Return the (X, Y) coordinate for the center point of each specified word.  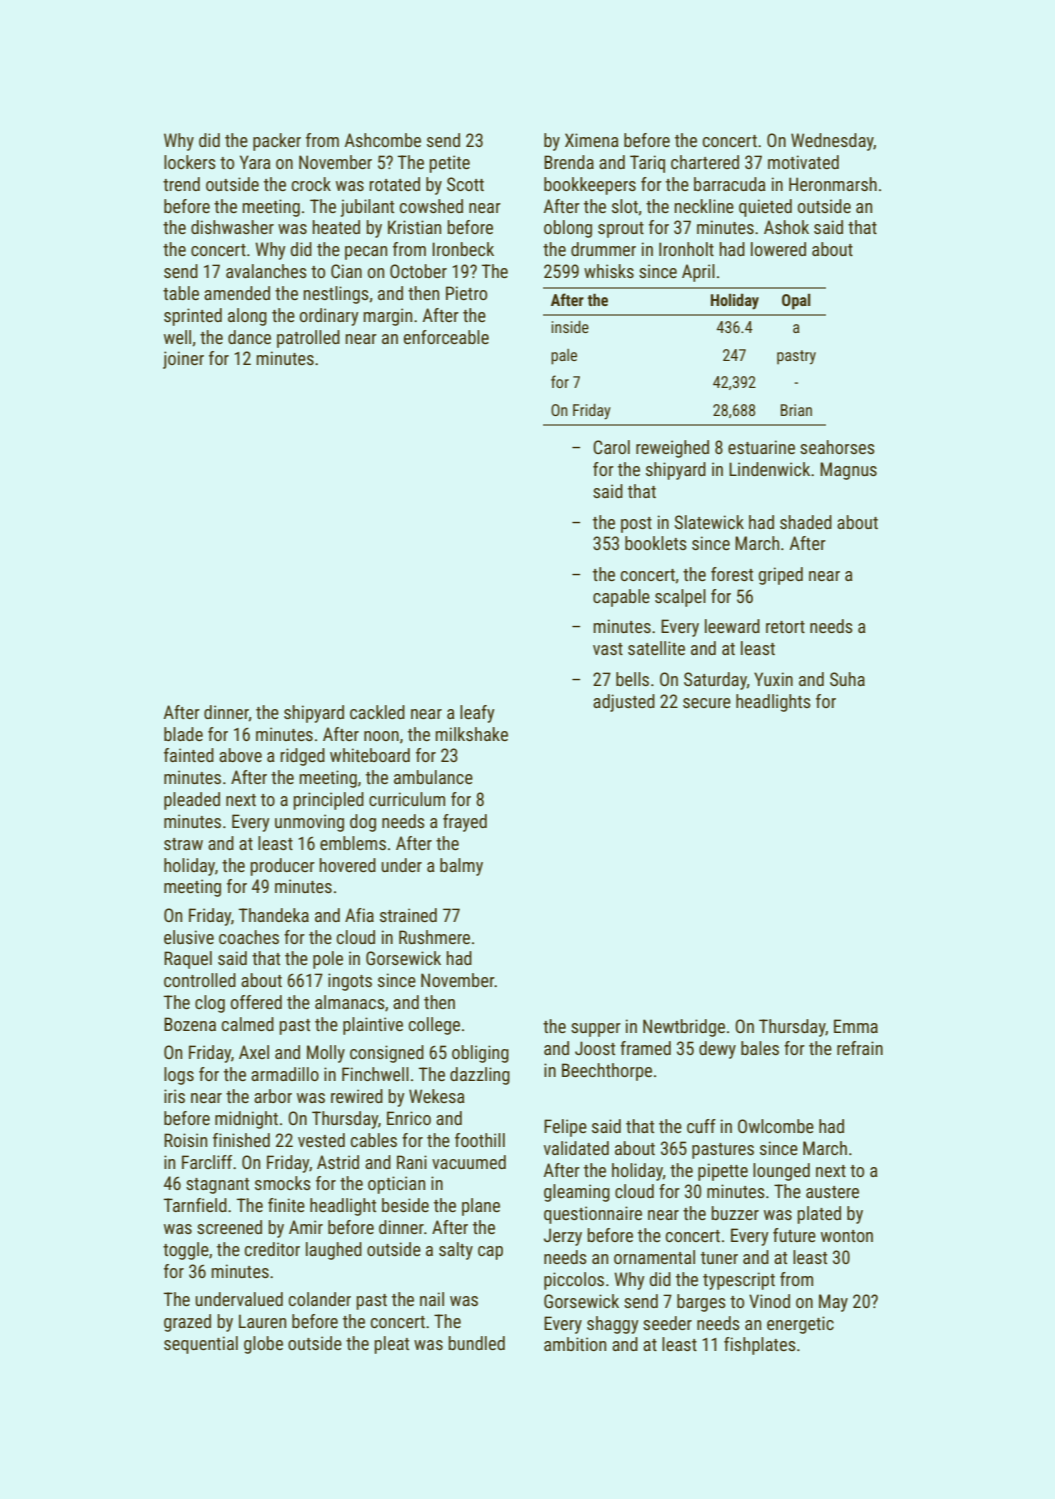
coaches (249, 937)
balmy (461, 867)
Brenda (569, 162)
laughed (334, 1251)
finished (241, 1140)
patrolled (308, 339)
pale (564, 357)
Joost (595, 1048)
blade (183, 734)
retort (785, 627)
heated (336, 227)
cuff (701, 1126)
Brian (796, 410)
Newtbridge (684, 1028)
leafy (477, 714)
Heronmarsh (833, 184)
